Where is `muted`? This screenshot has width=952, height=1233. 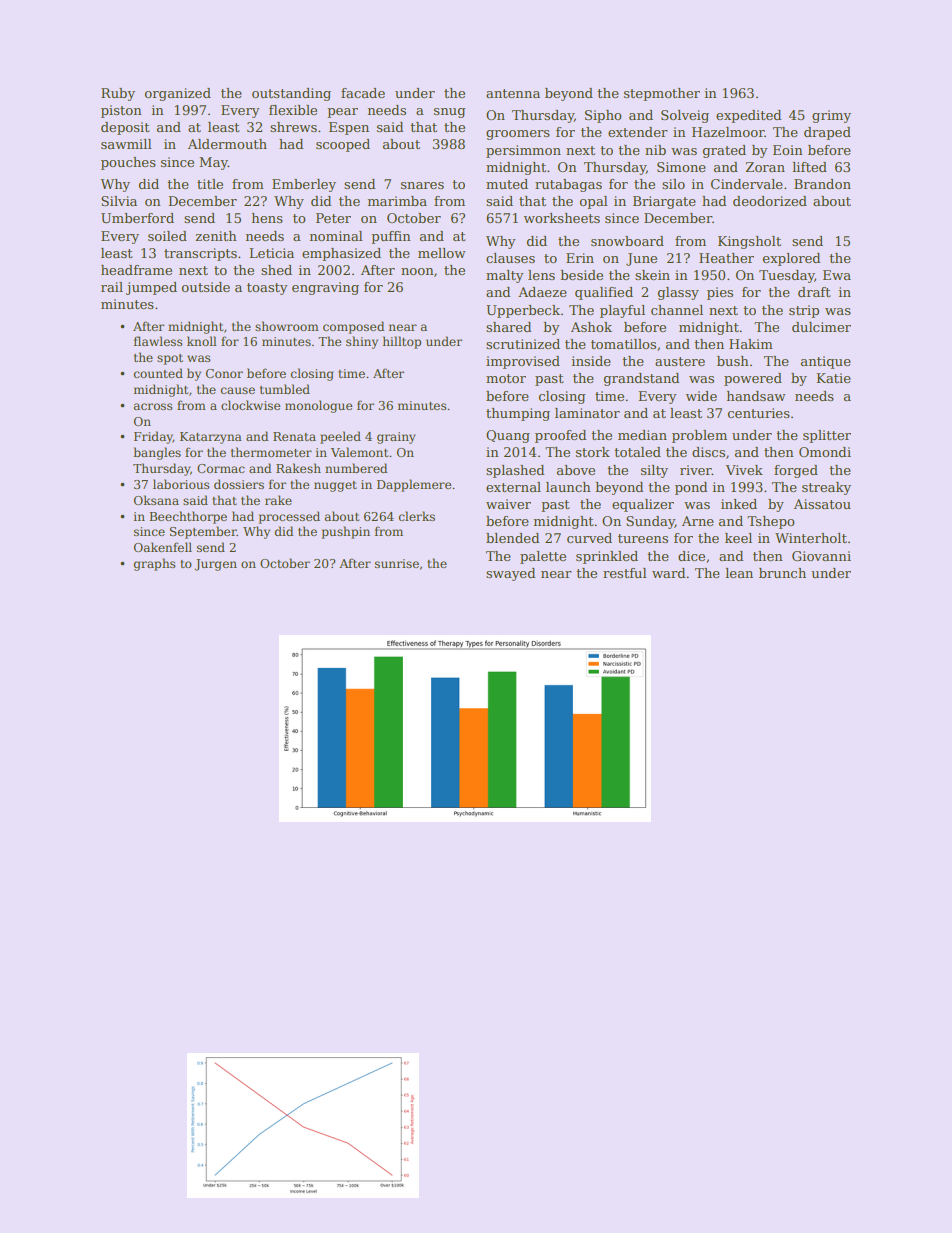 muted is located at coordinates (507, 184).
